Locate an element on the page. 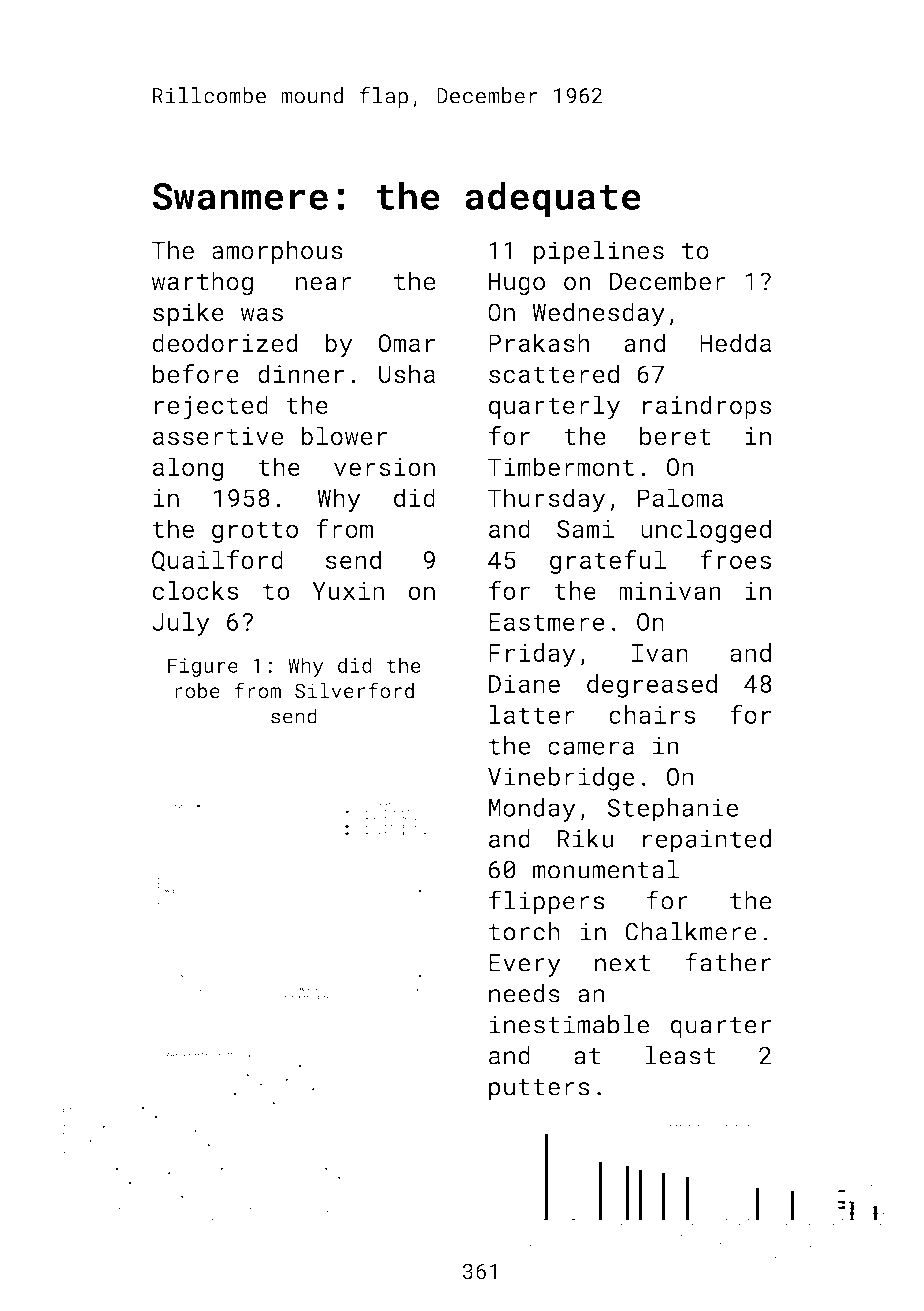 The width and height of the document is (924, 1311). raindrops is located at coordinates (707, 407).
